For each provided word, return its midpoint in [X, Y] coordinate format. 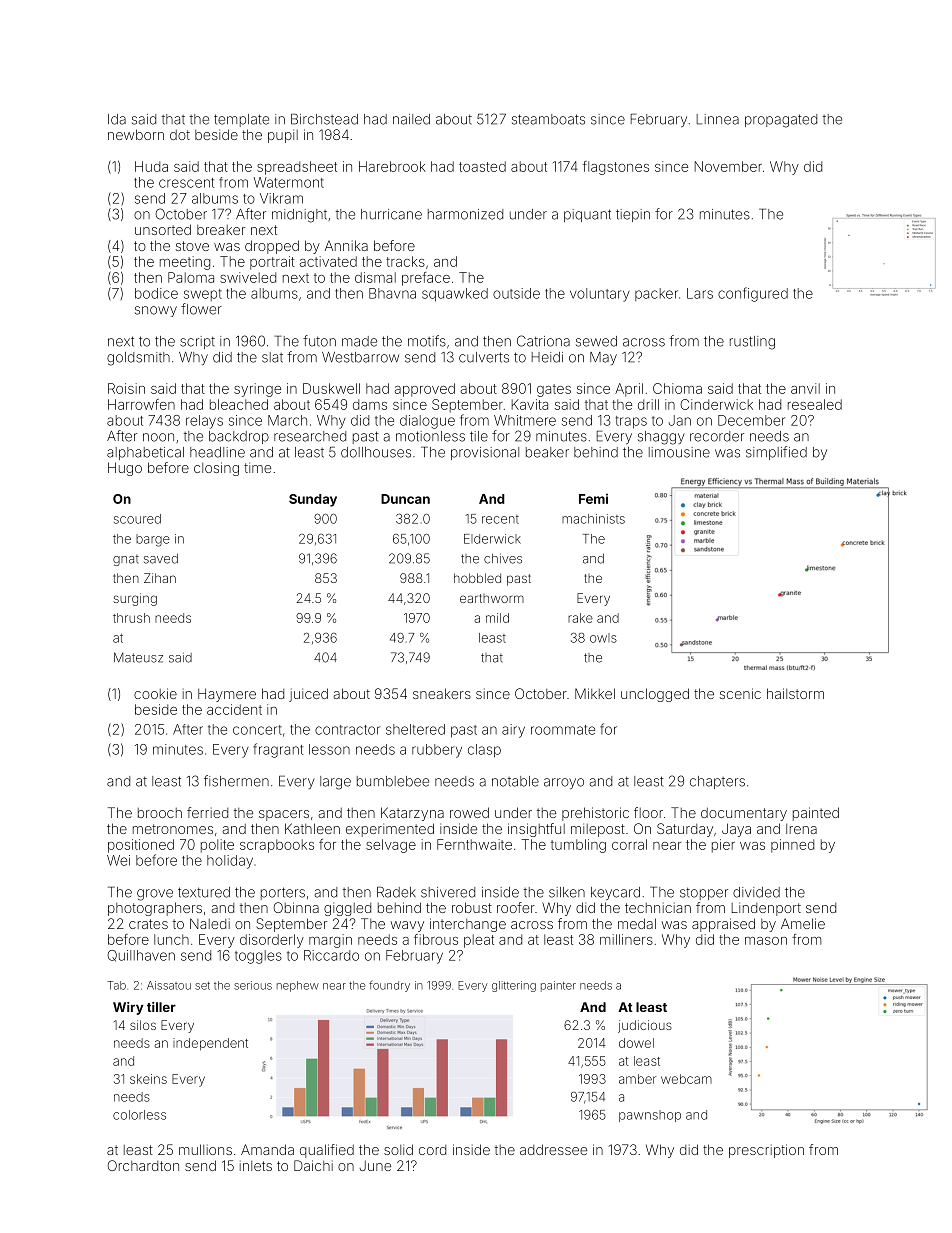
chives [503, 559]
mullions [205, 1149]
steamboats [548, 119]
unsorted [163, 229]
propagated [781, 121]
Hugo [125, 469]
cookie [155, 693]
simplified [776, 453]
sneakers [442, 693]
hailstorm [795, 693]
